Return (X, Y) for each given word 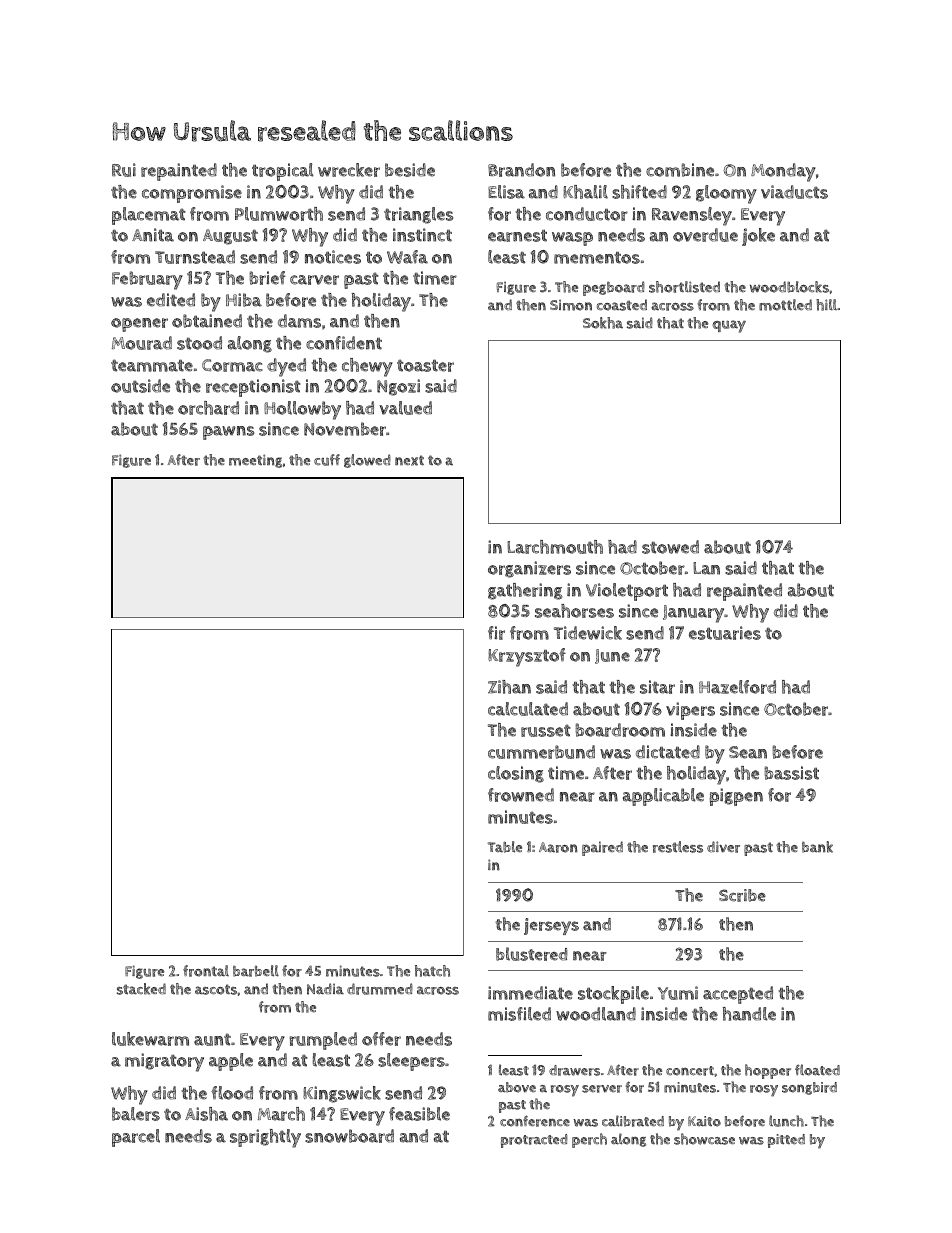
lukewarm (150, 1039)
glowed (367, 461)
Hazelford (737, 687)
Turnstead (195, 257)
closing (516, 774)
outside (140, 386)
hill (826, 305)
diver (723, 847)
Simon (571, 305)
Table (505, 847)
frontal (206, 971)
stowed (670, 547)
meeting (255, 461)
